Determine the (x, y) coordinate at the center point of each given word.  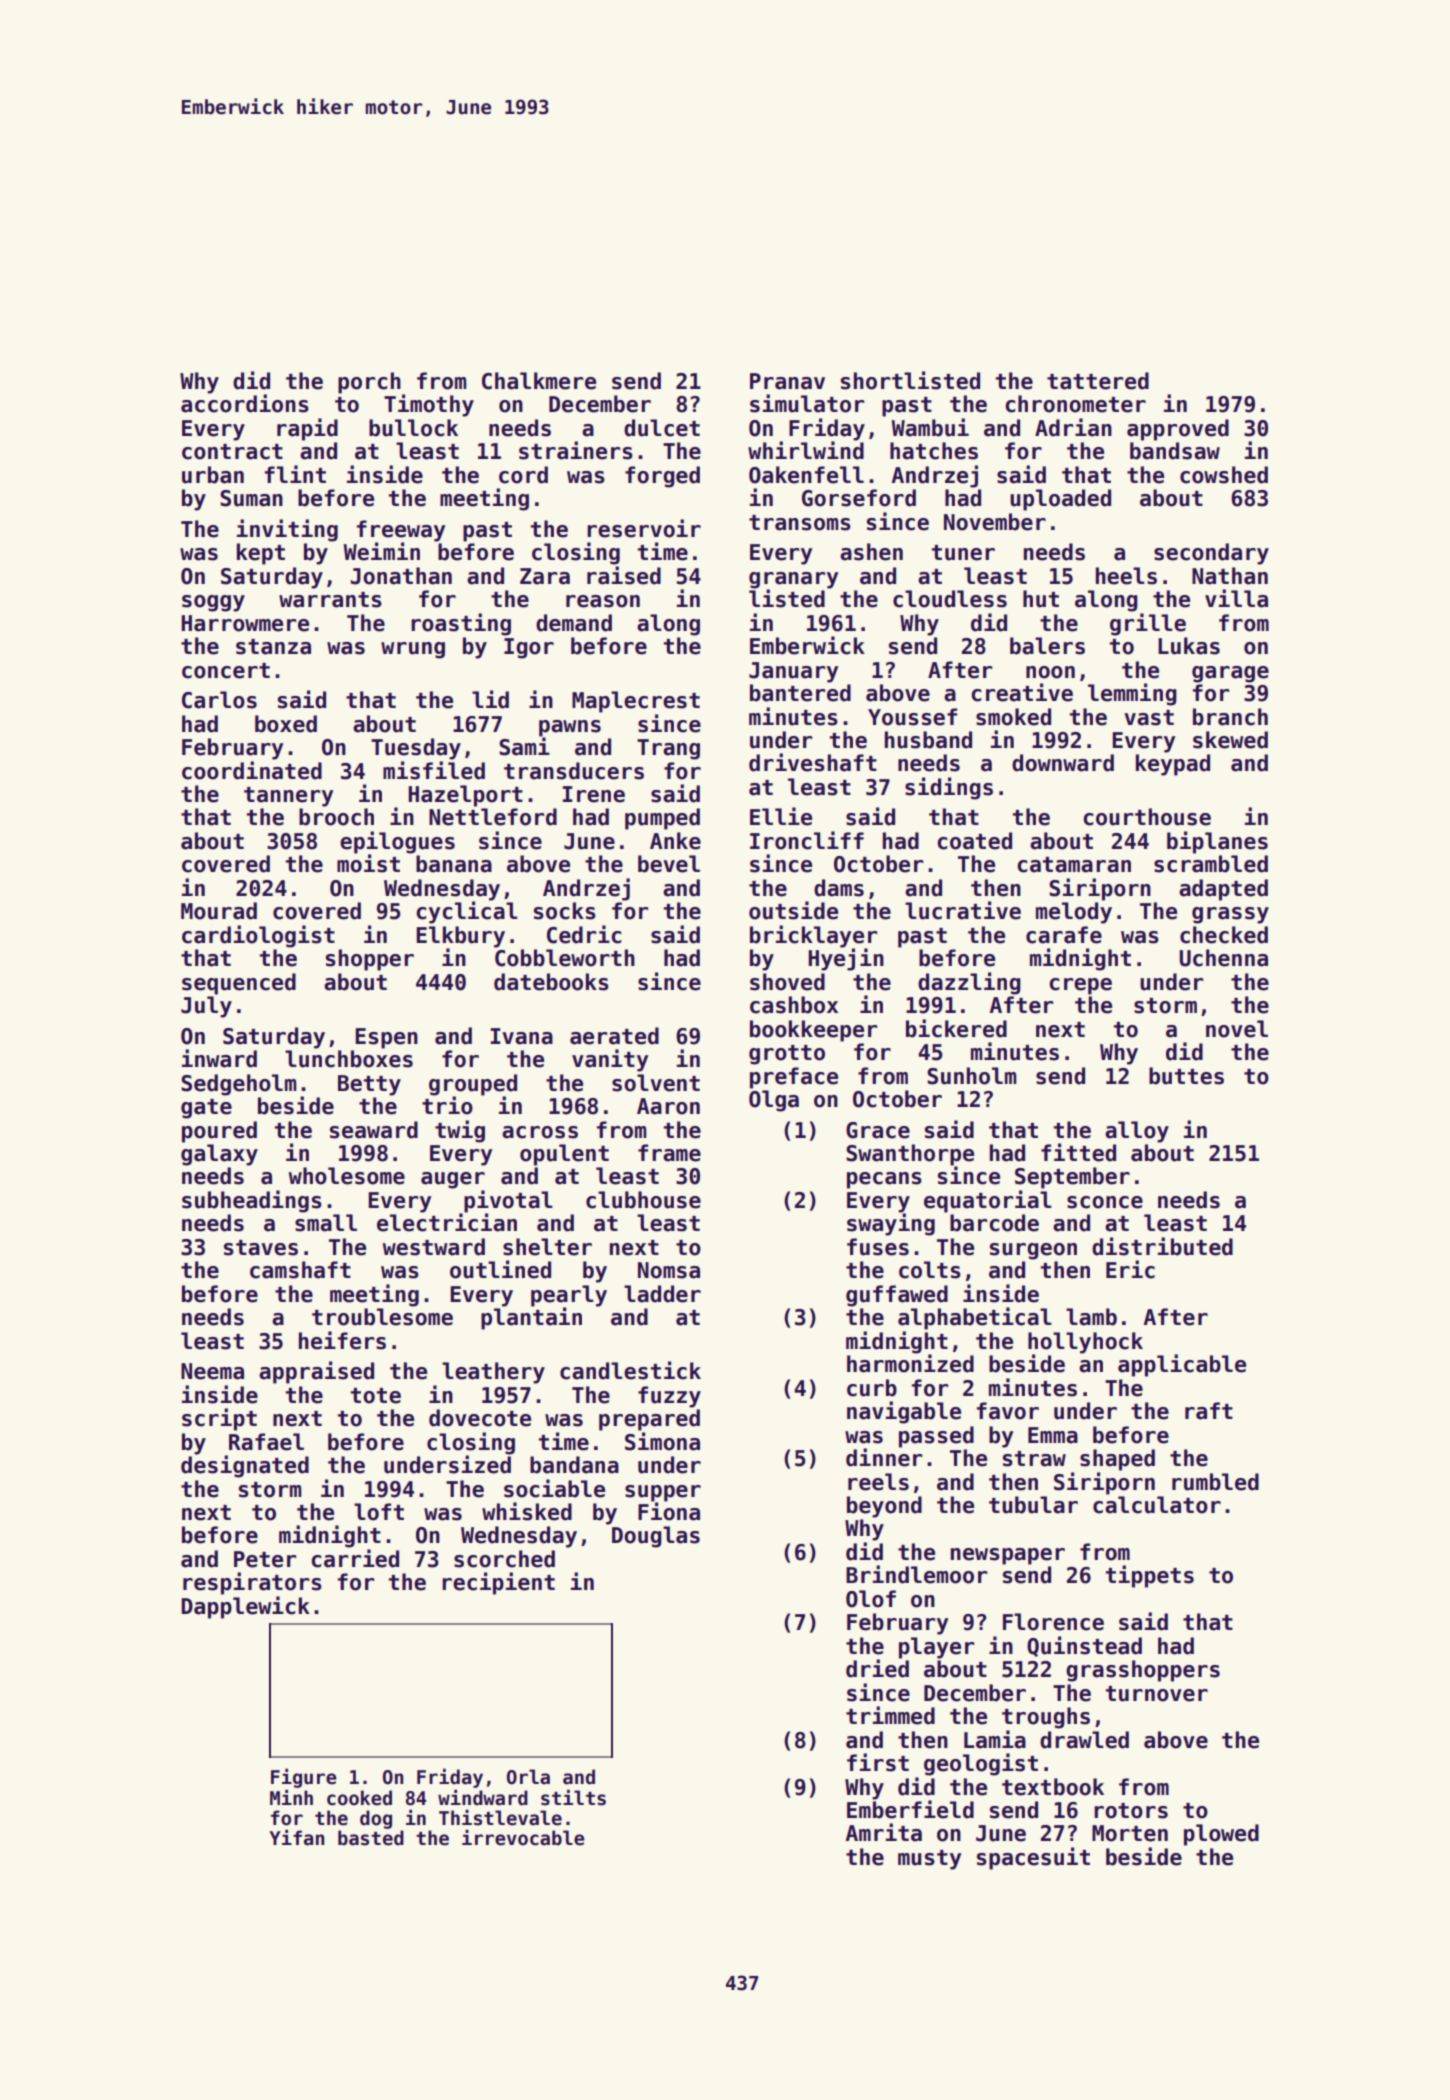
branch (1230, 717)
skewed (1230, 740)
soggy (213, 603)
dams (839, 888)
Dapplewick (245, 1607)
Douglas (656, 1537)
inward (219, 1058)
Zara (545, 576)
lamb (1091, 1317)
